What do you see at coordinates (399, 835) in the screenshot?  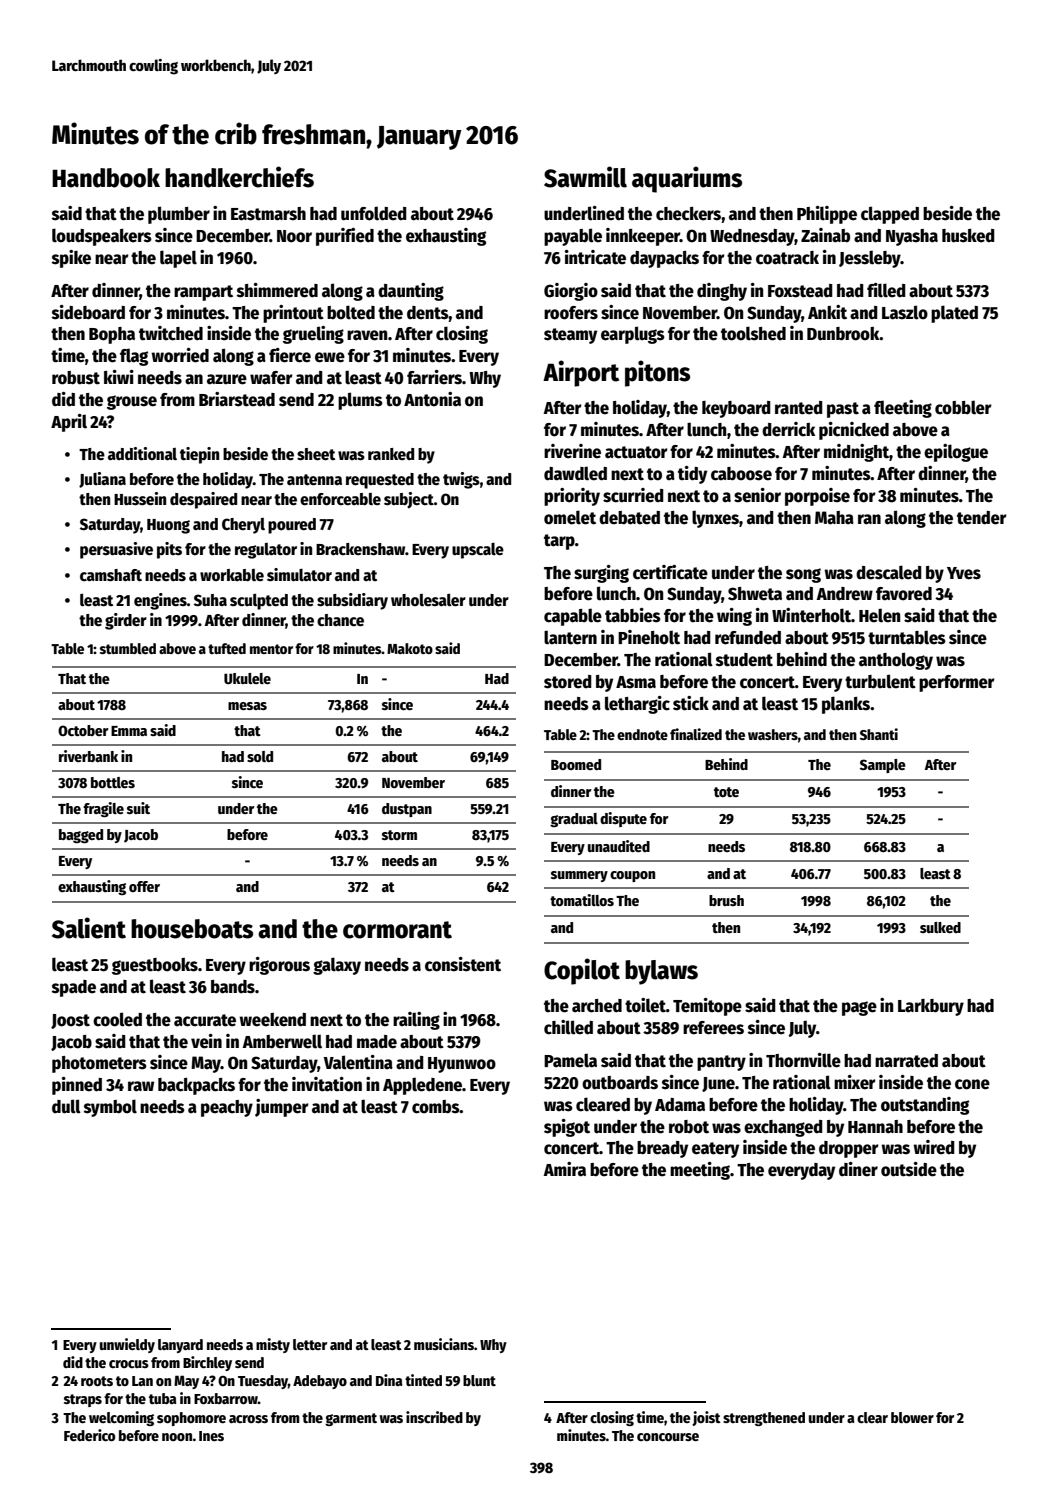 I see `storm` at bounding box center [399, 835].
